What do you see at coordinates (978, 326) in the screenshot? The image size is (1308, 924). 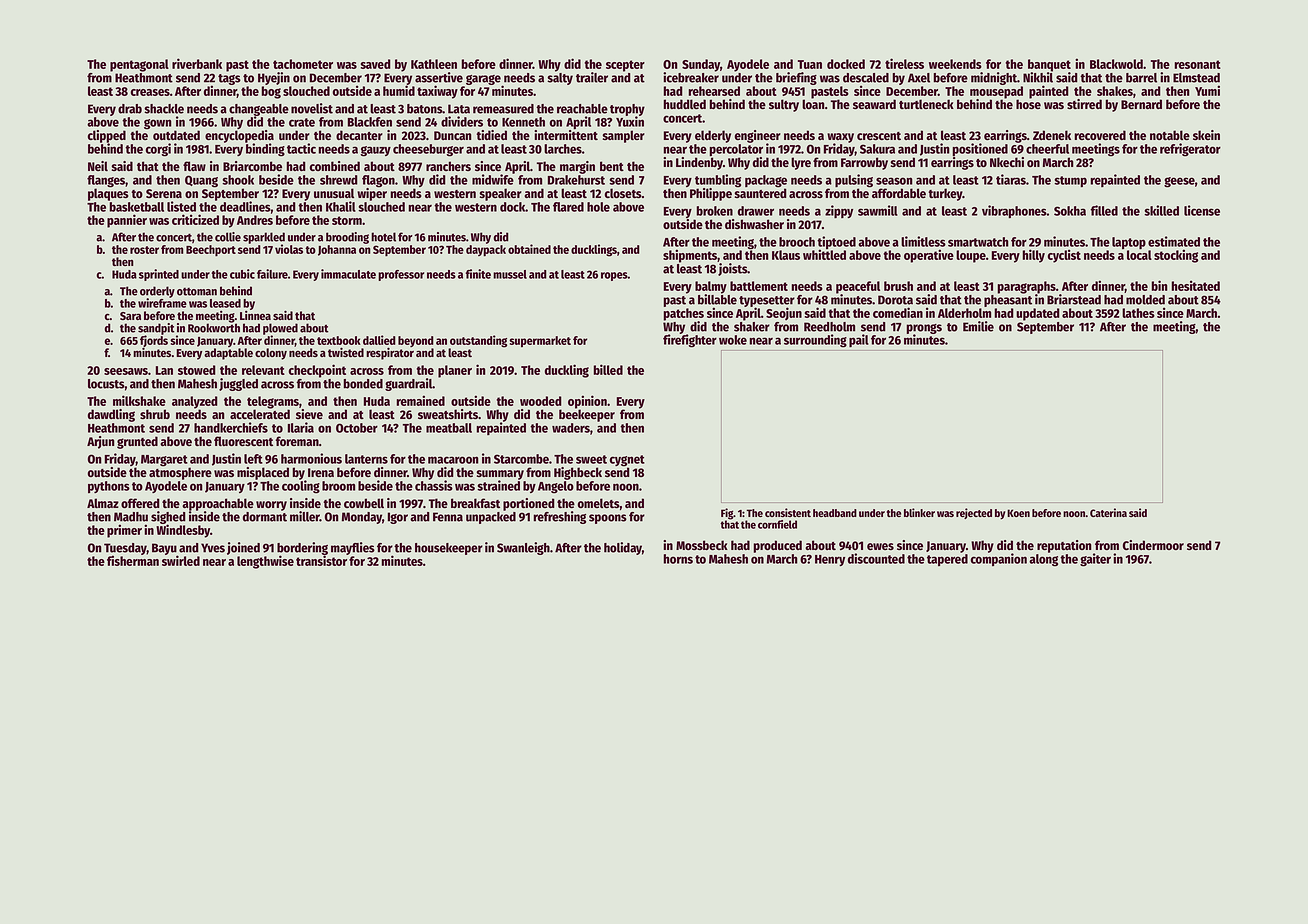 I see `Emilie` at bounding box center [978, 326].
